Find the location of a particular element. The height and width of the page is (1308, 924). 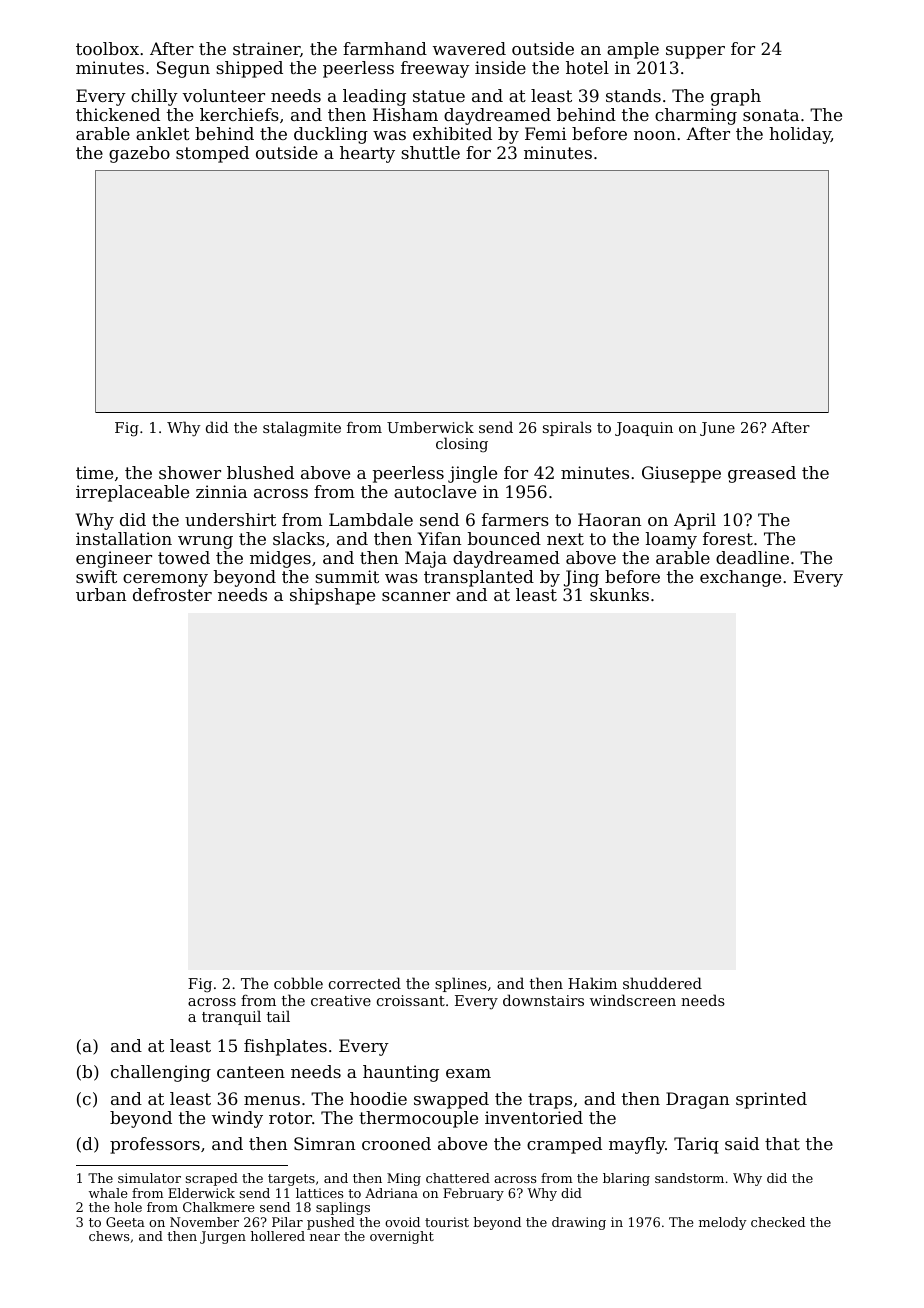

noon is located at coordinates (655, 135).
